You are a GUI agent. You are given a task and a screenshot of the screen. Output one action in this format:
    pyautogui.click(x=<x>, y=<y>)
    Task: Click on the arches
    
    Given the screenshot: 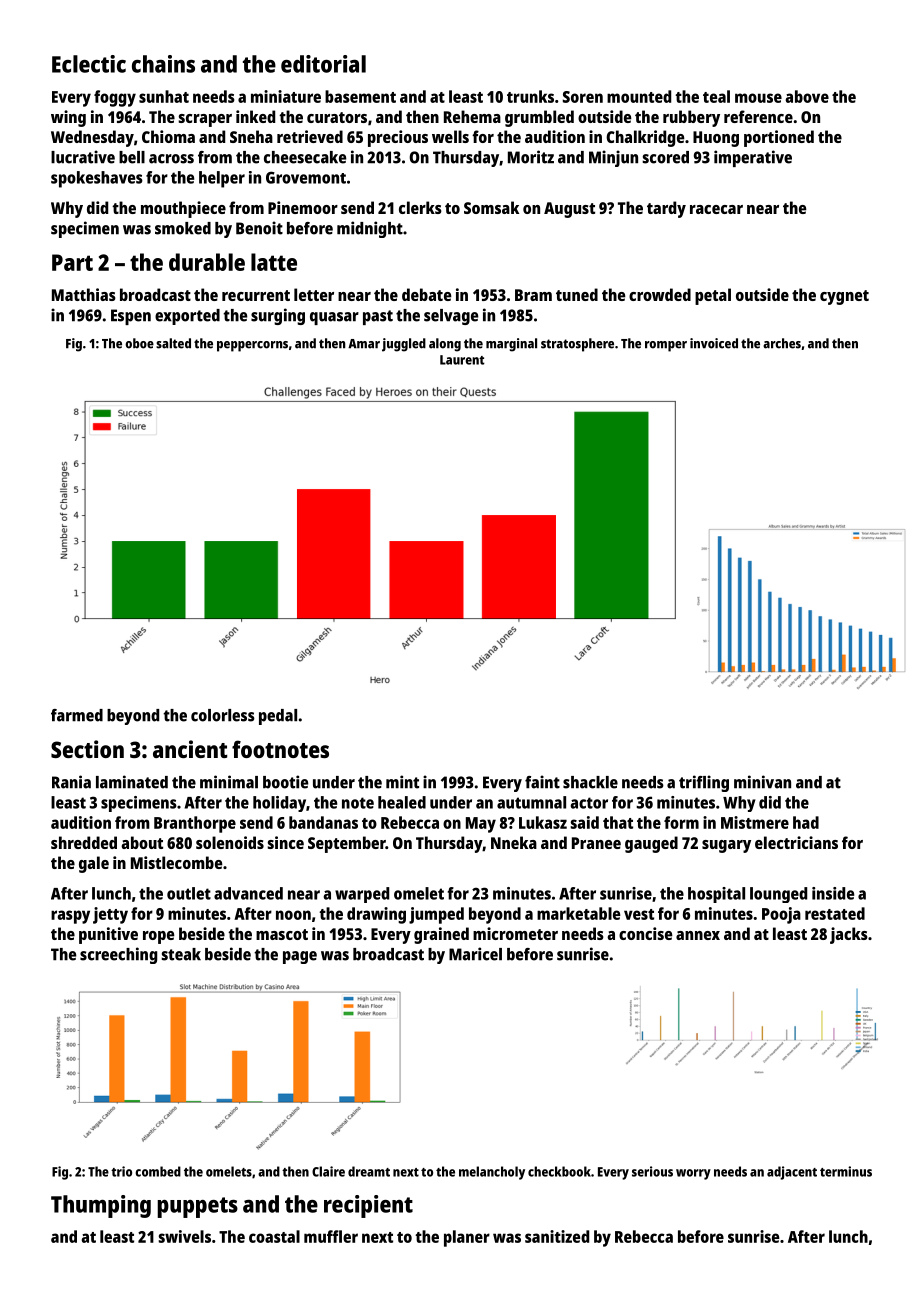 What is the action you would take?
    pyautogui.click(x=782, y=343)
